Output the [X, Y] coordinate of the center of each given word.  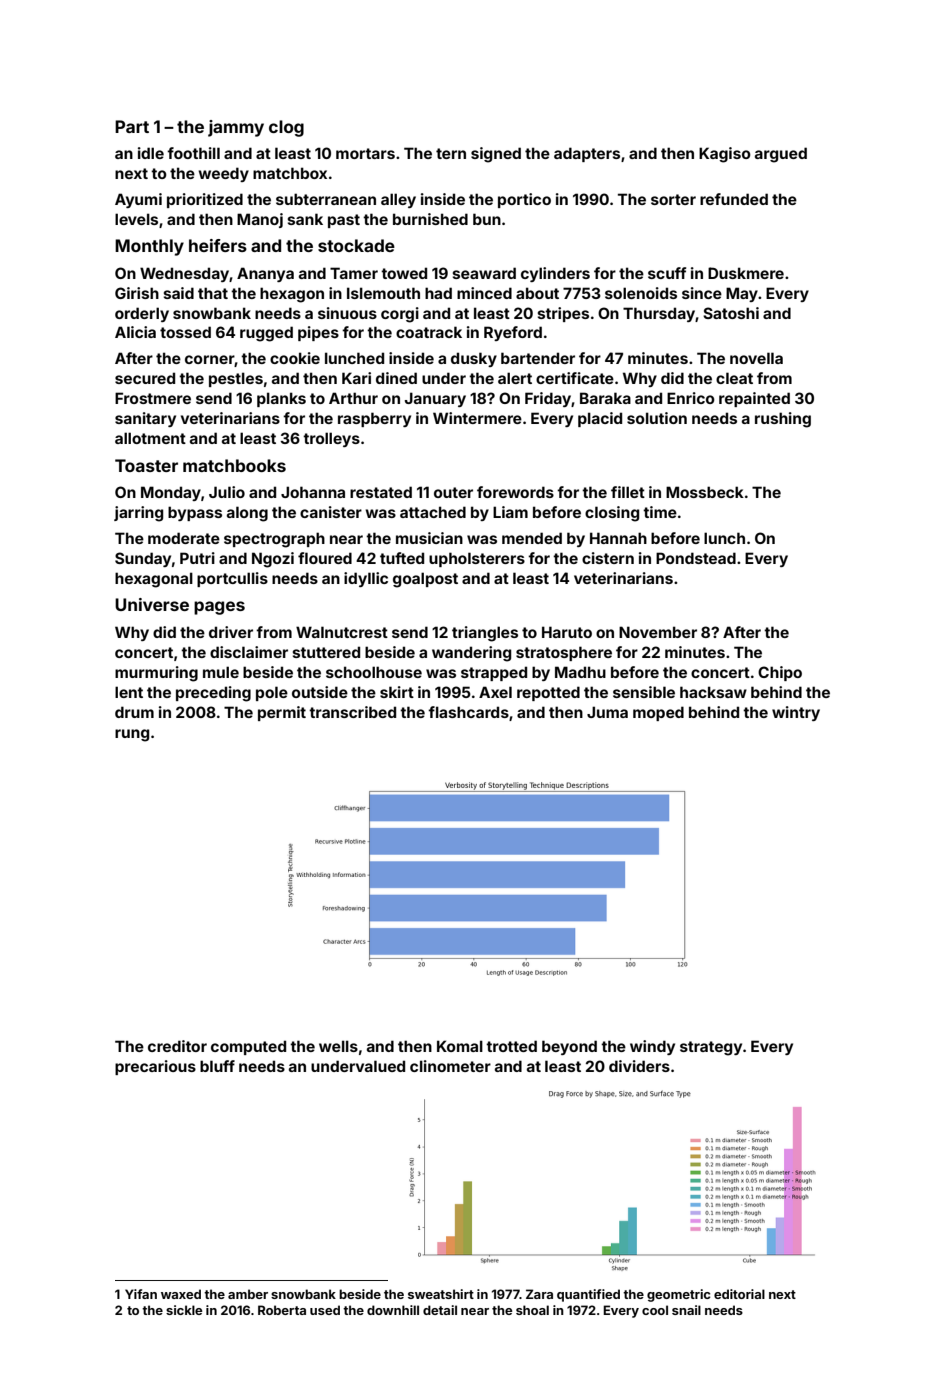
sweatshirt [441, 1294]
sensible [644, 692]
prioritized [205, 200]
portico [524, 200]
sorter [673, 199]
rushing [783, 420]
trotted [511, 1046]
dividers [639, 1066]
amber [248, 1294]
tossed [185, 332]
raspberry [374, 419]
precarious [155, 1067]
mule [221, 672]
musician [429, 538]
